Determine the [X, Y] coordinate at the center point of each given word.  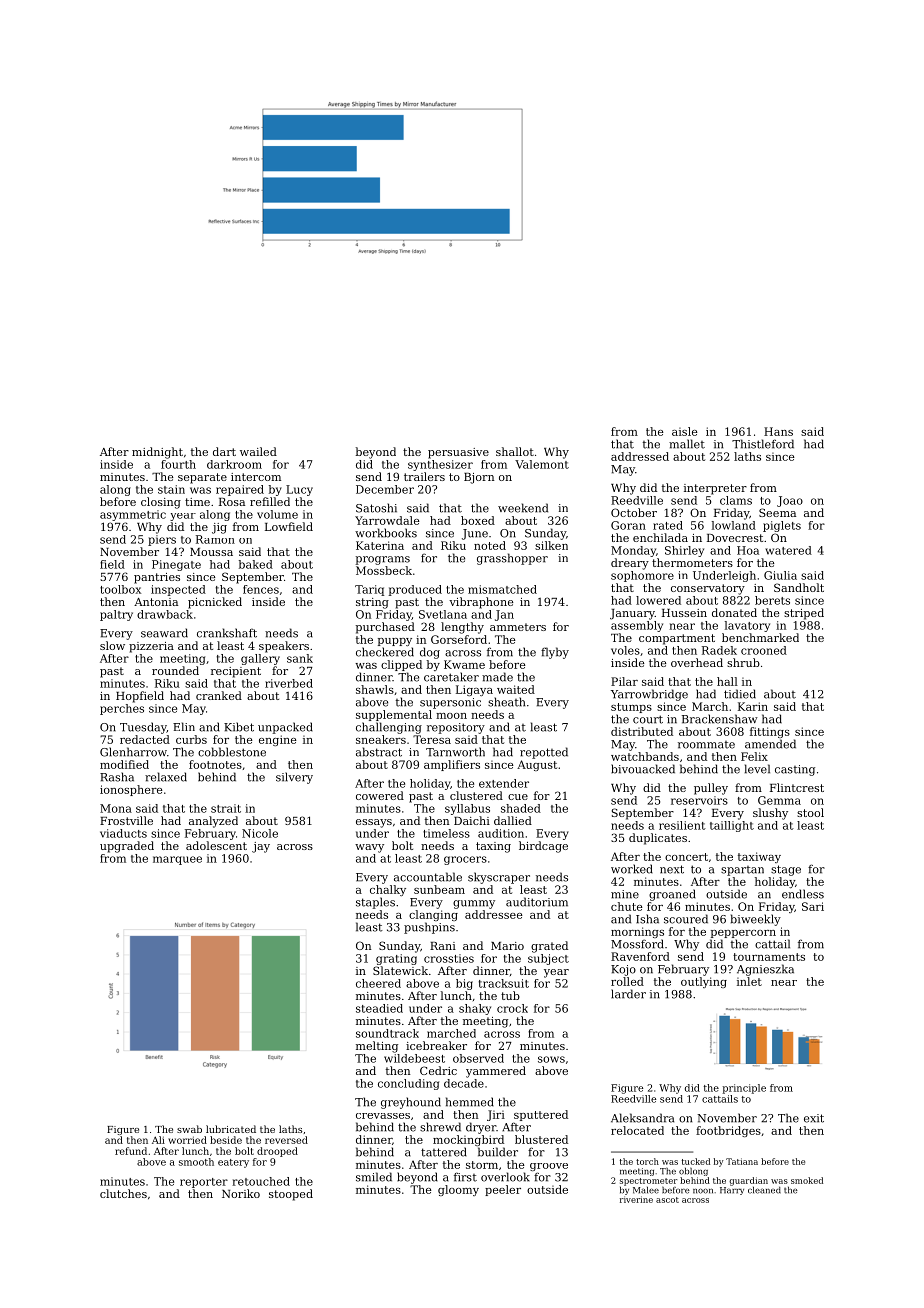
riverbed [289, 683]
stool [810, 812]
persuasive [458, 453]
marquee [177, 860]
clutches [123, 1193]
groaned [672, 895]
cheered [378, 983]
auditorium [537, 902]
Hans [778, 431]
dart [224, 451]
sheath [506, 702]
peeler [503, 1190]
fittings [770, 732]
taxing [493, 847]
